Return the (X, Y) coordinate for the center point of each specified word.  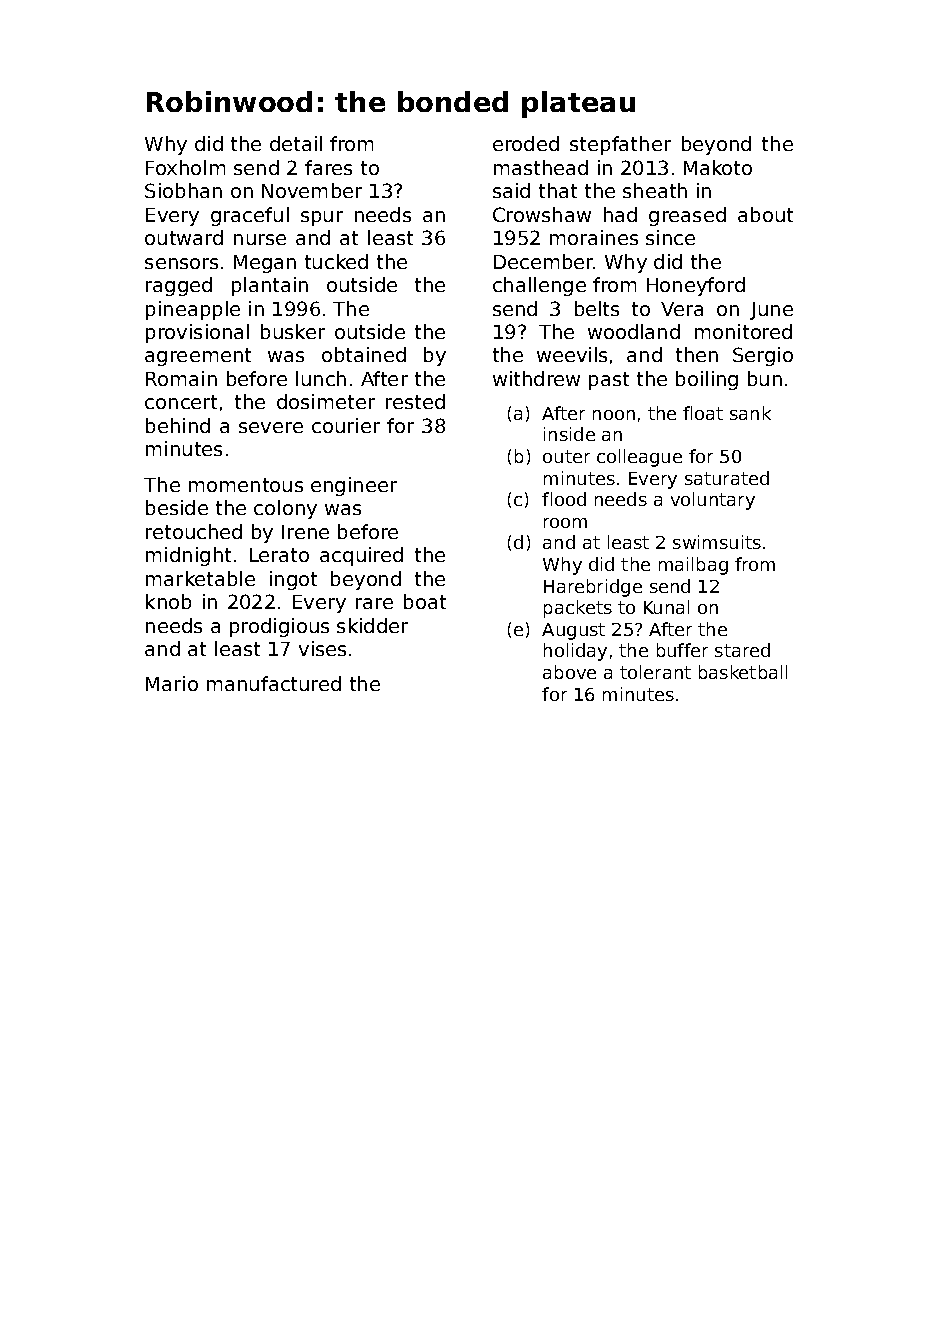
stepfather (620, 145)
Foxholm (185, 167)
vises (322, 648)
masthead (541, 167)
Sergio (763, 356)
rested (415, 401)
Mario (172, 683)
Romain (181, 378)
